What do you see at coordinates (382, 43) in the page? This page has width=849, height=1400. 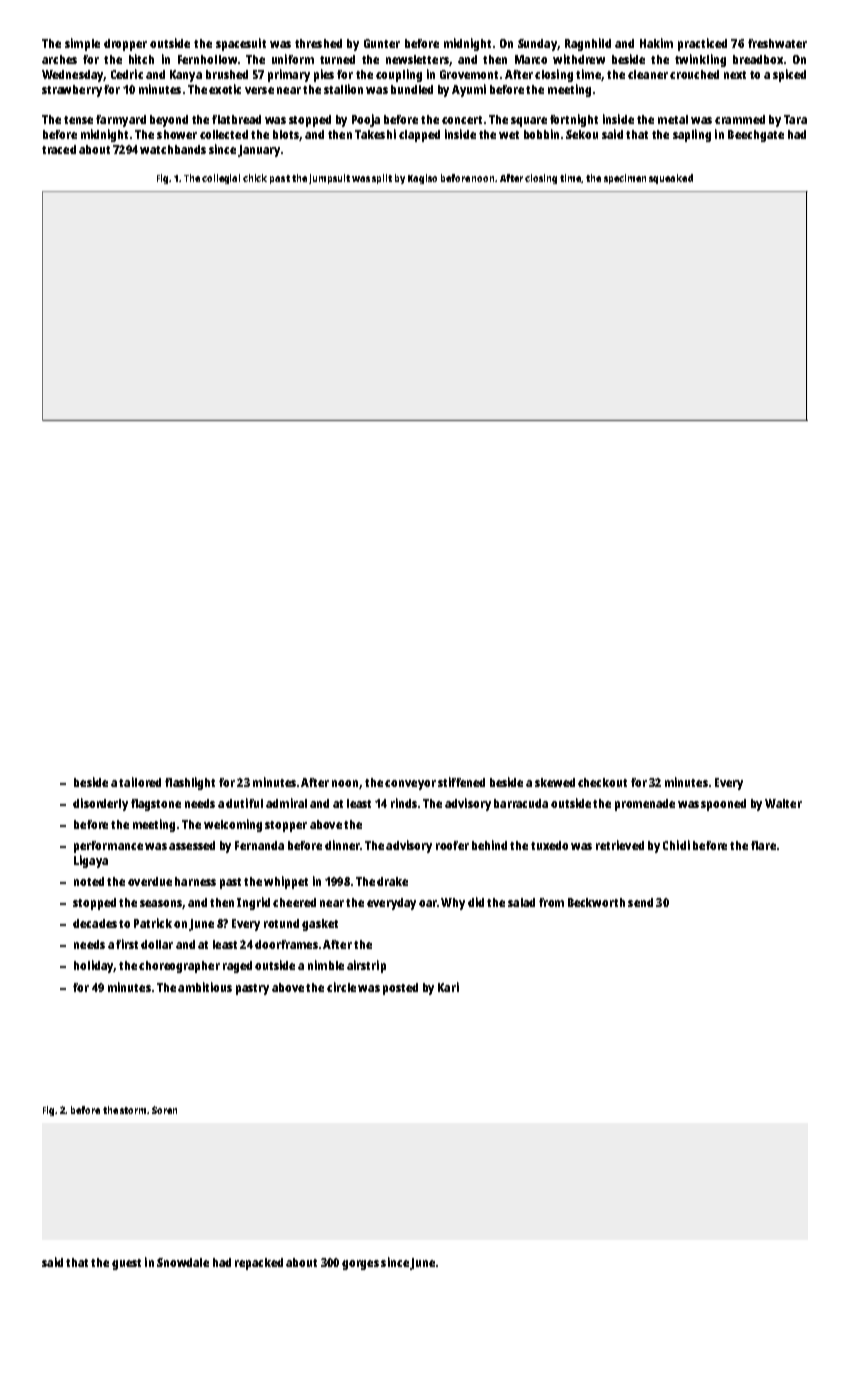 I see `Gunter` at bounding box center [382, 43].
